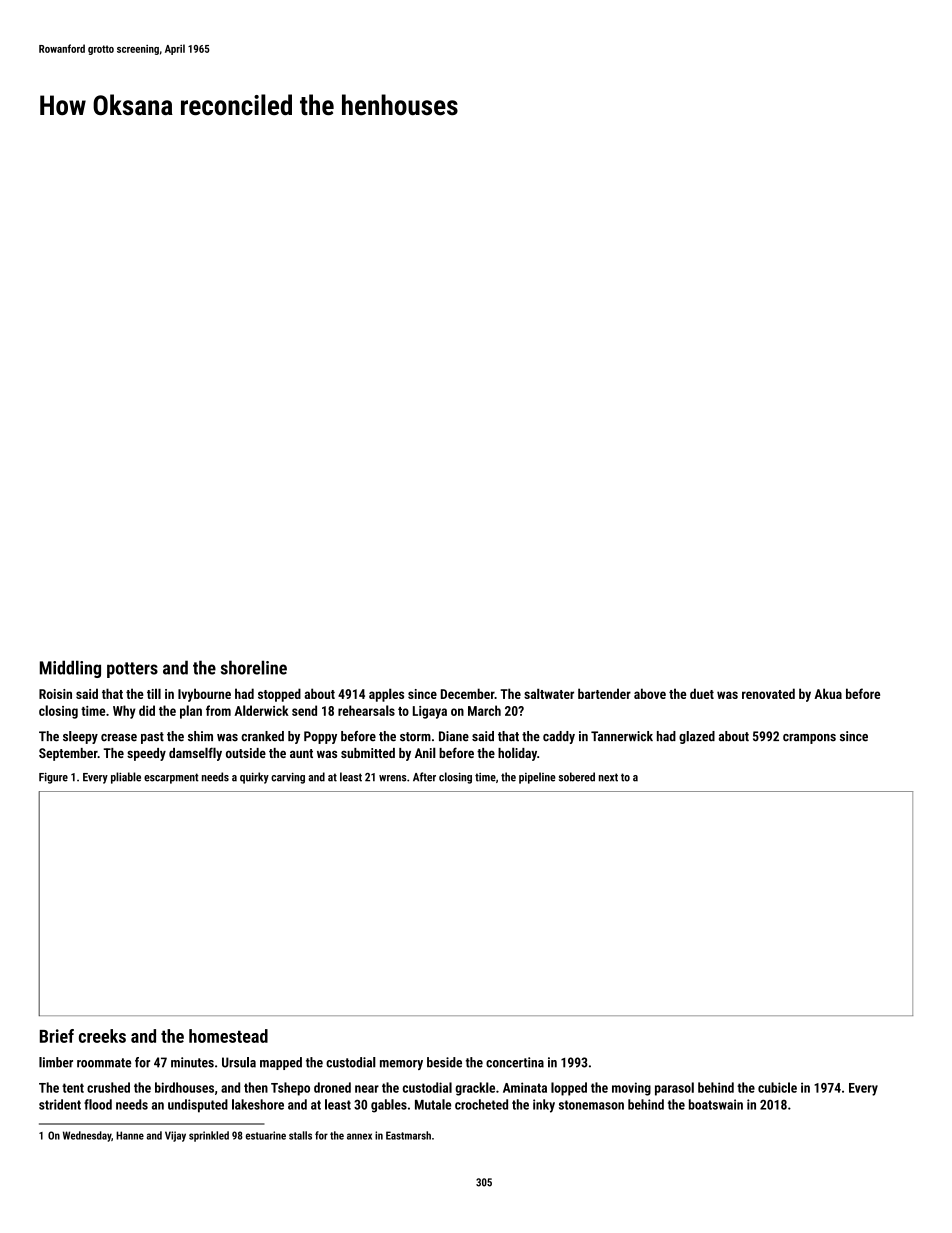  Describe the element at coordinates (262, 736) in the screenshot. I see `cranked` at that location.
